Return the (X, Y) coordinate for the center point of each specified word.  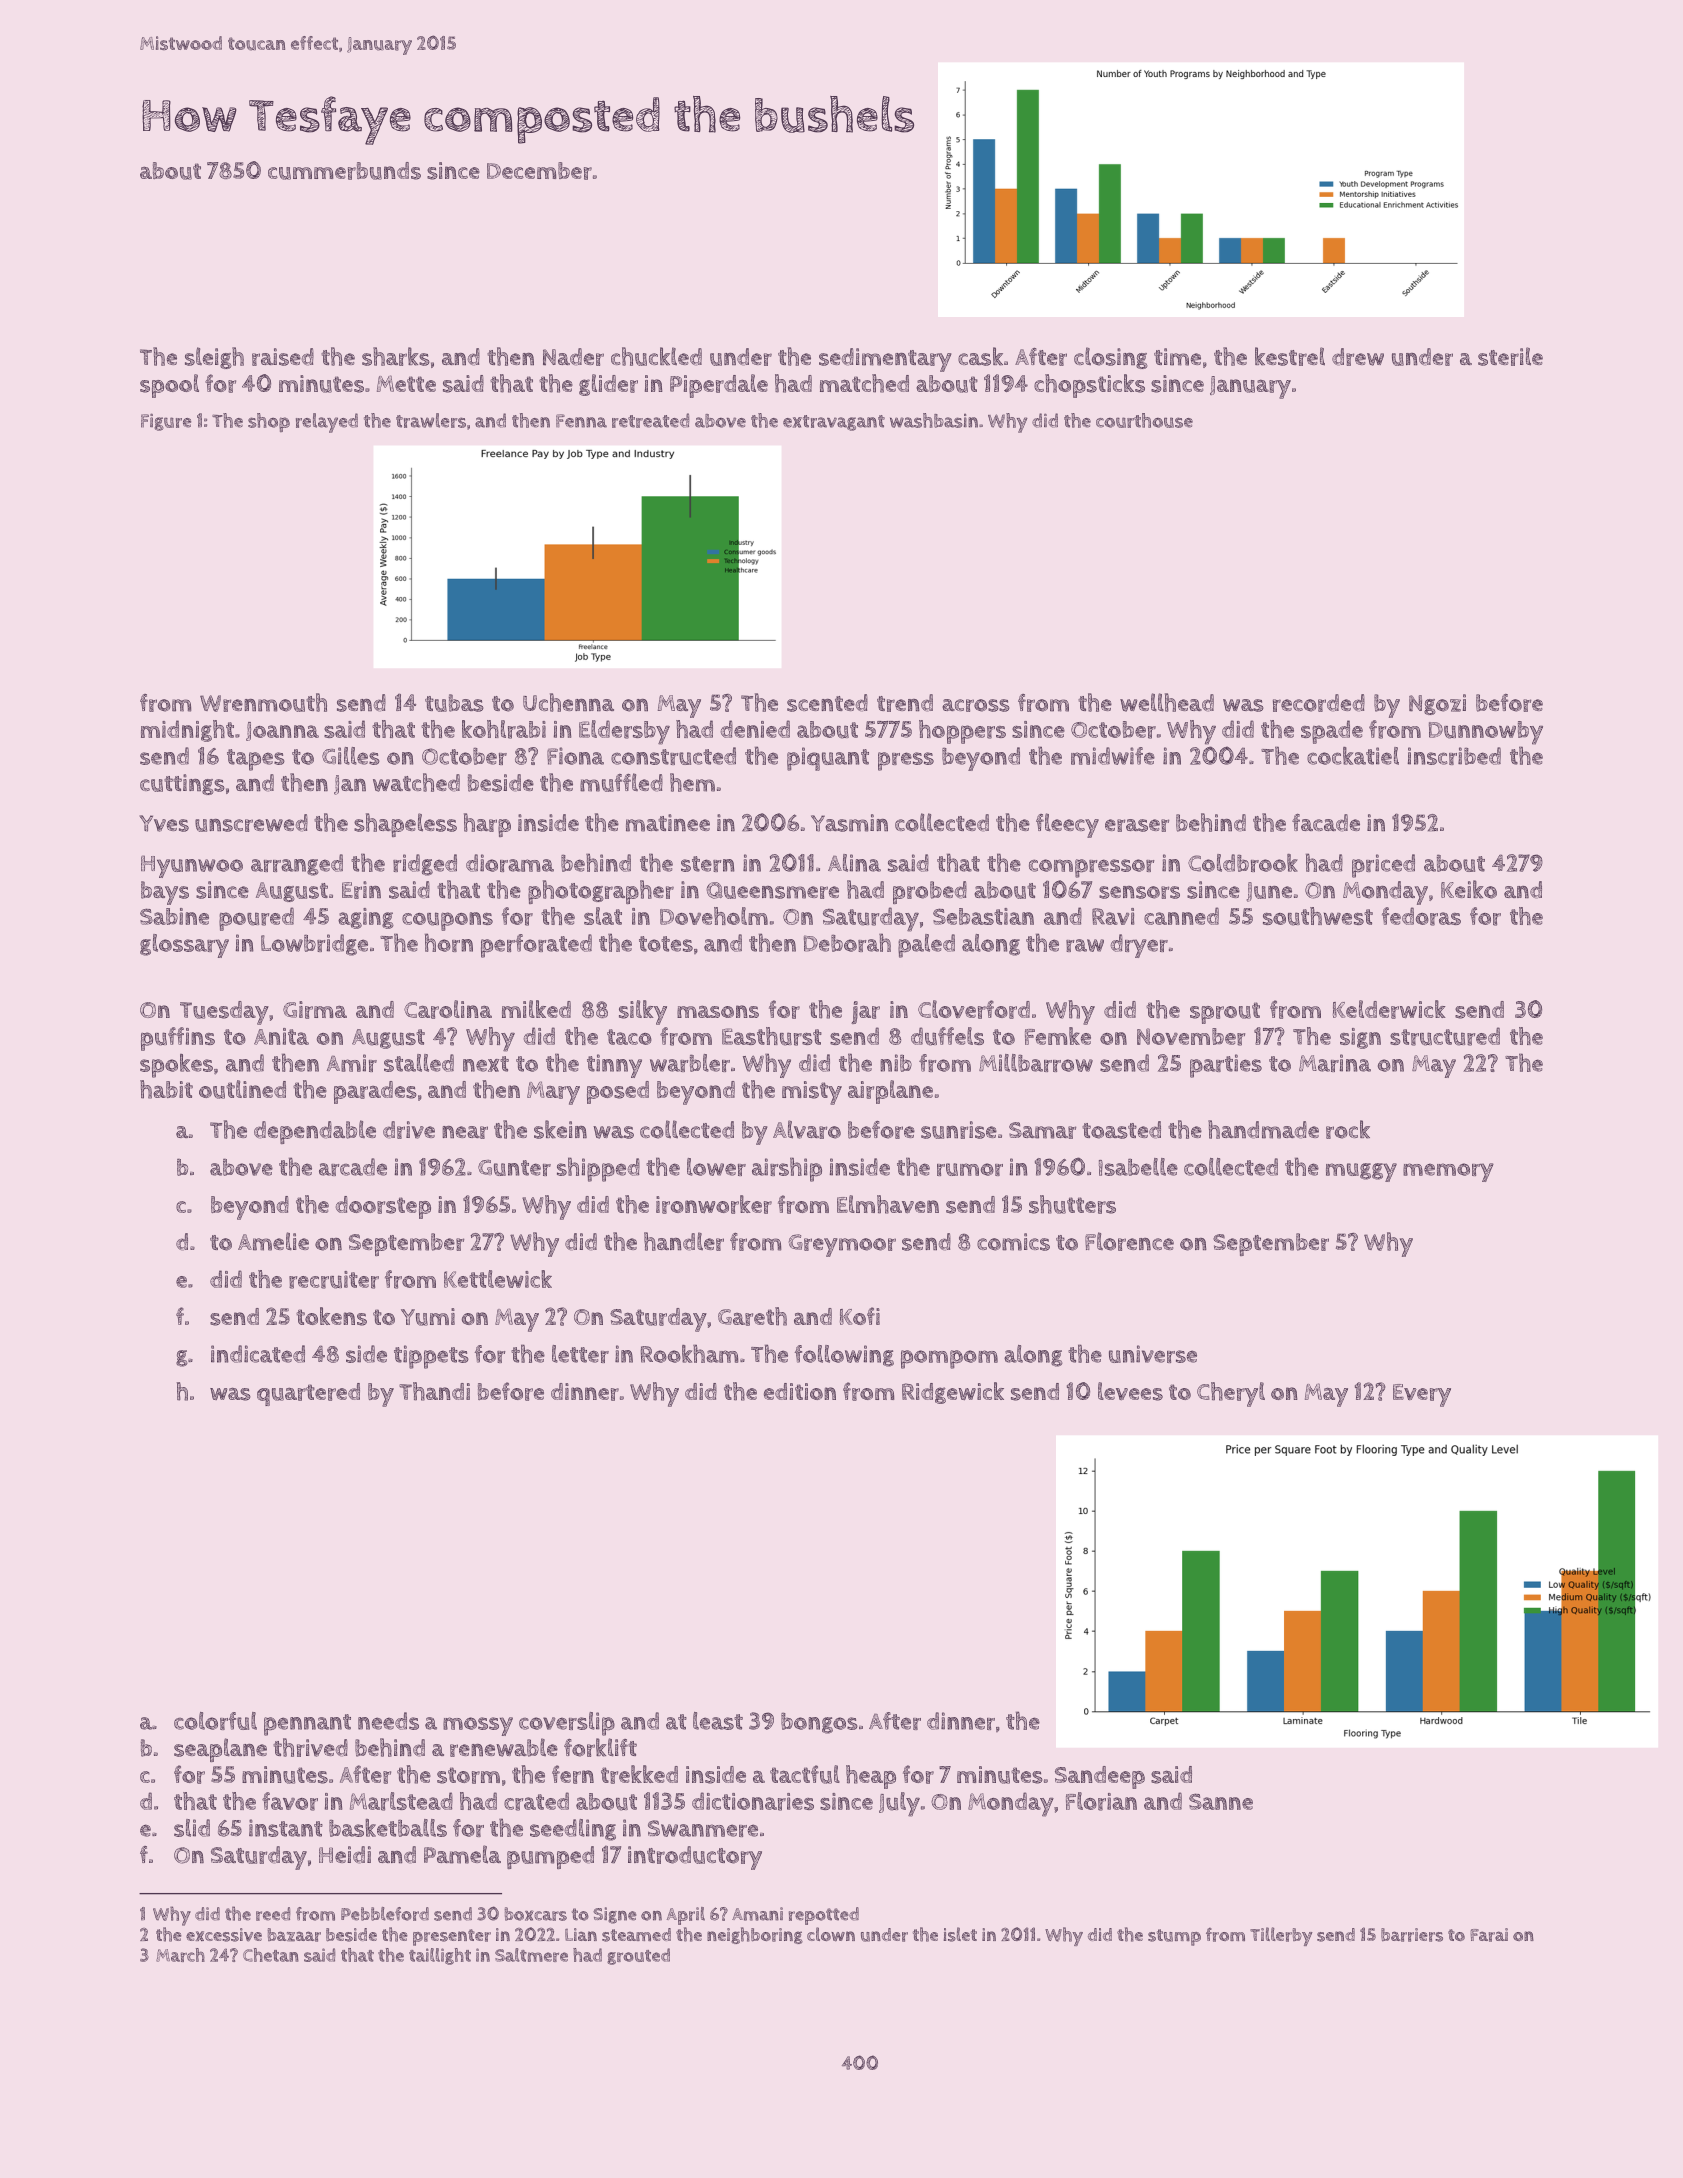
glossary (184, 946)
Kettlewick (498, 1279)
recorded (1319, 703)
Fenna (581, 421)
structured (1445, 1036)
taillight (440, 1956)
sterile (1510, 356)
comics (1013, 1242)
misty (812, 1093)
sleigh (214, 358)
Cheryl (1231, 1394)
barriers (1412, 1935)
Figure (166, 422)
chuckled (656, 356)
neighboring (755, 1935)
